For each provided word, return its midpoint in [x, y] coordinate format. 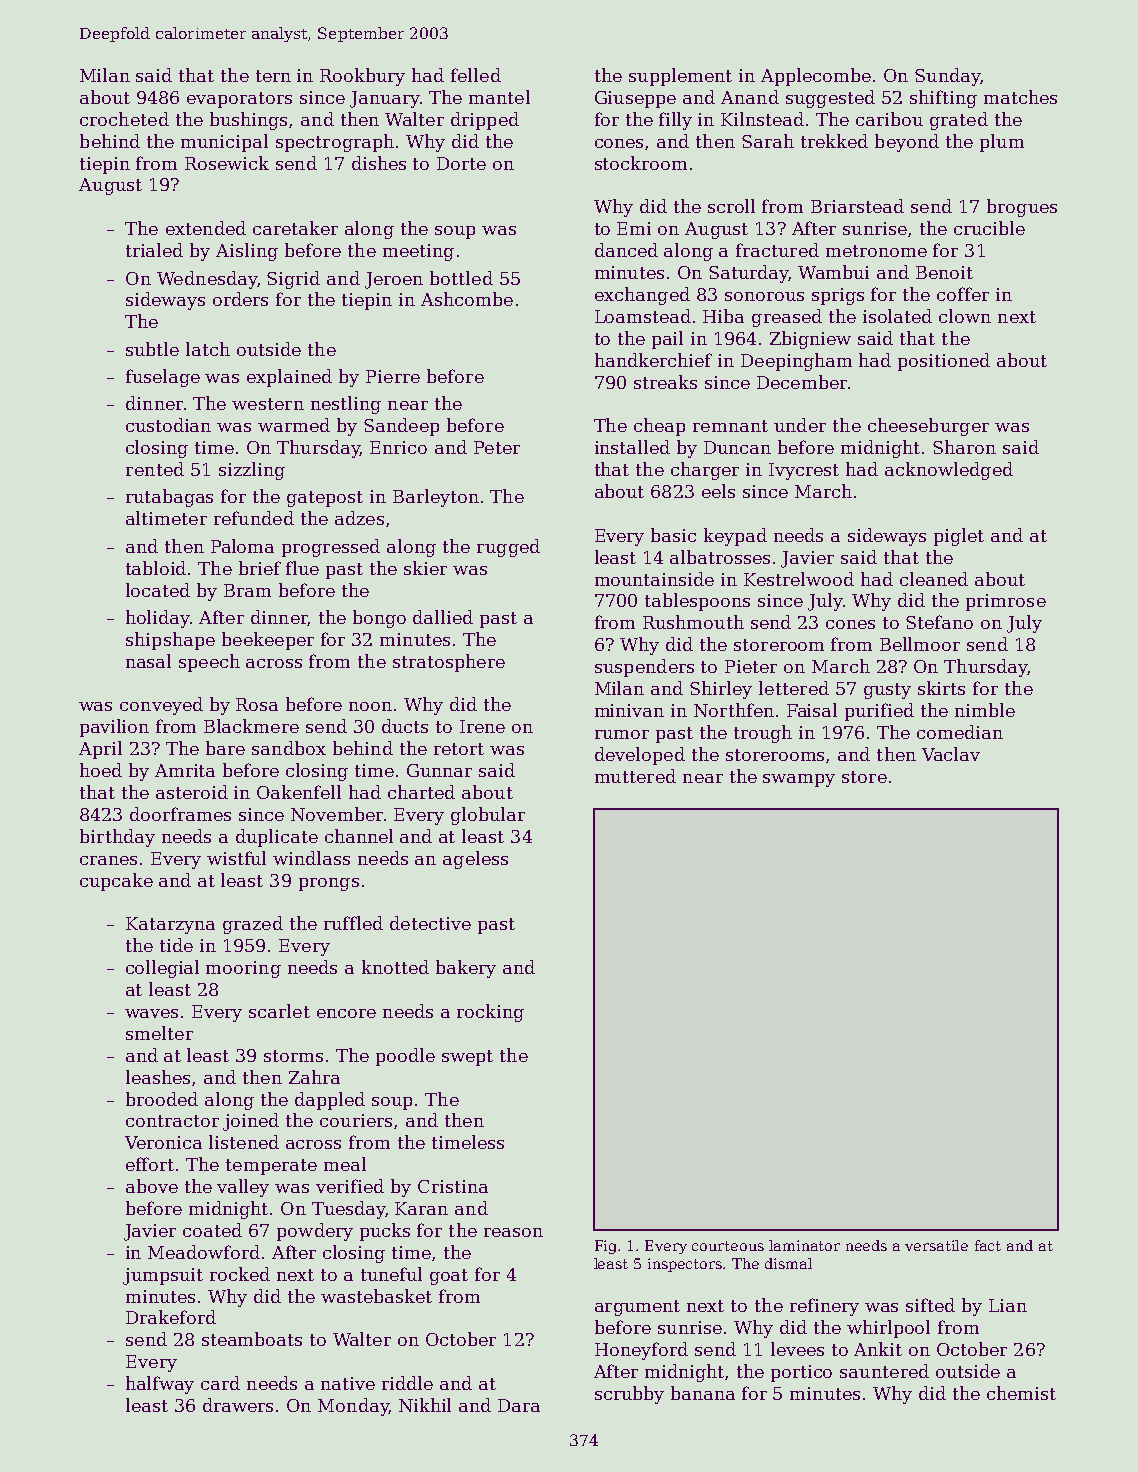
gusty [887, 691]
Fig [605, 1247]
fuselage [163, 378]
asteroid [192, 792]
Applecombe [816, 77]
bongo [379, 619]
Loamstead [643, 316]
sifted [930, 1305]
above [152, 1186]
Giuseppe [635, 99]
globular [488, 816]
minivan [629, 710]
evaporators [239, 100]
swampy [799, 780]
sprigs [838, 296]
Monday [353, 1407]
